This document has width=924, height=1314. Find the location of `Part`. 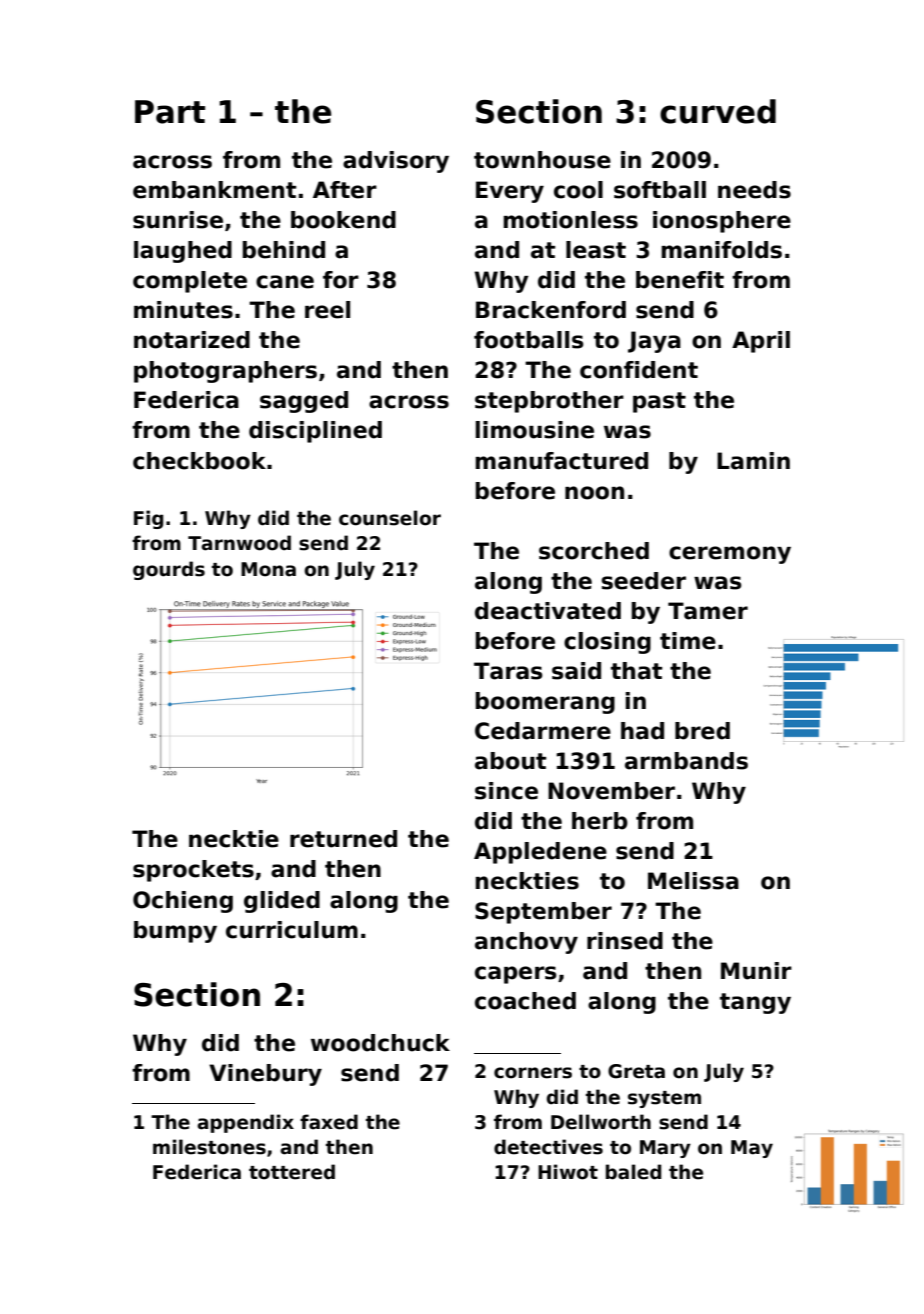

Part is located at coordinates (170, 112).
